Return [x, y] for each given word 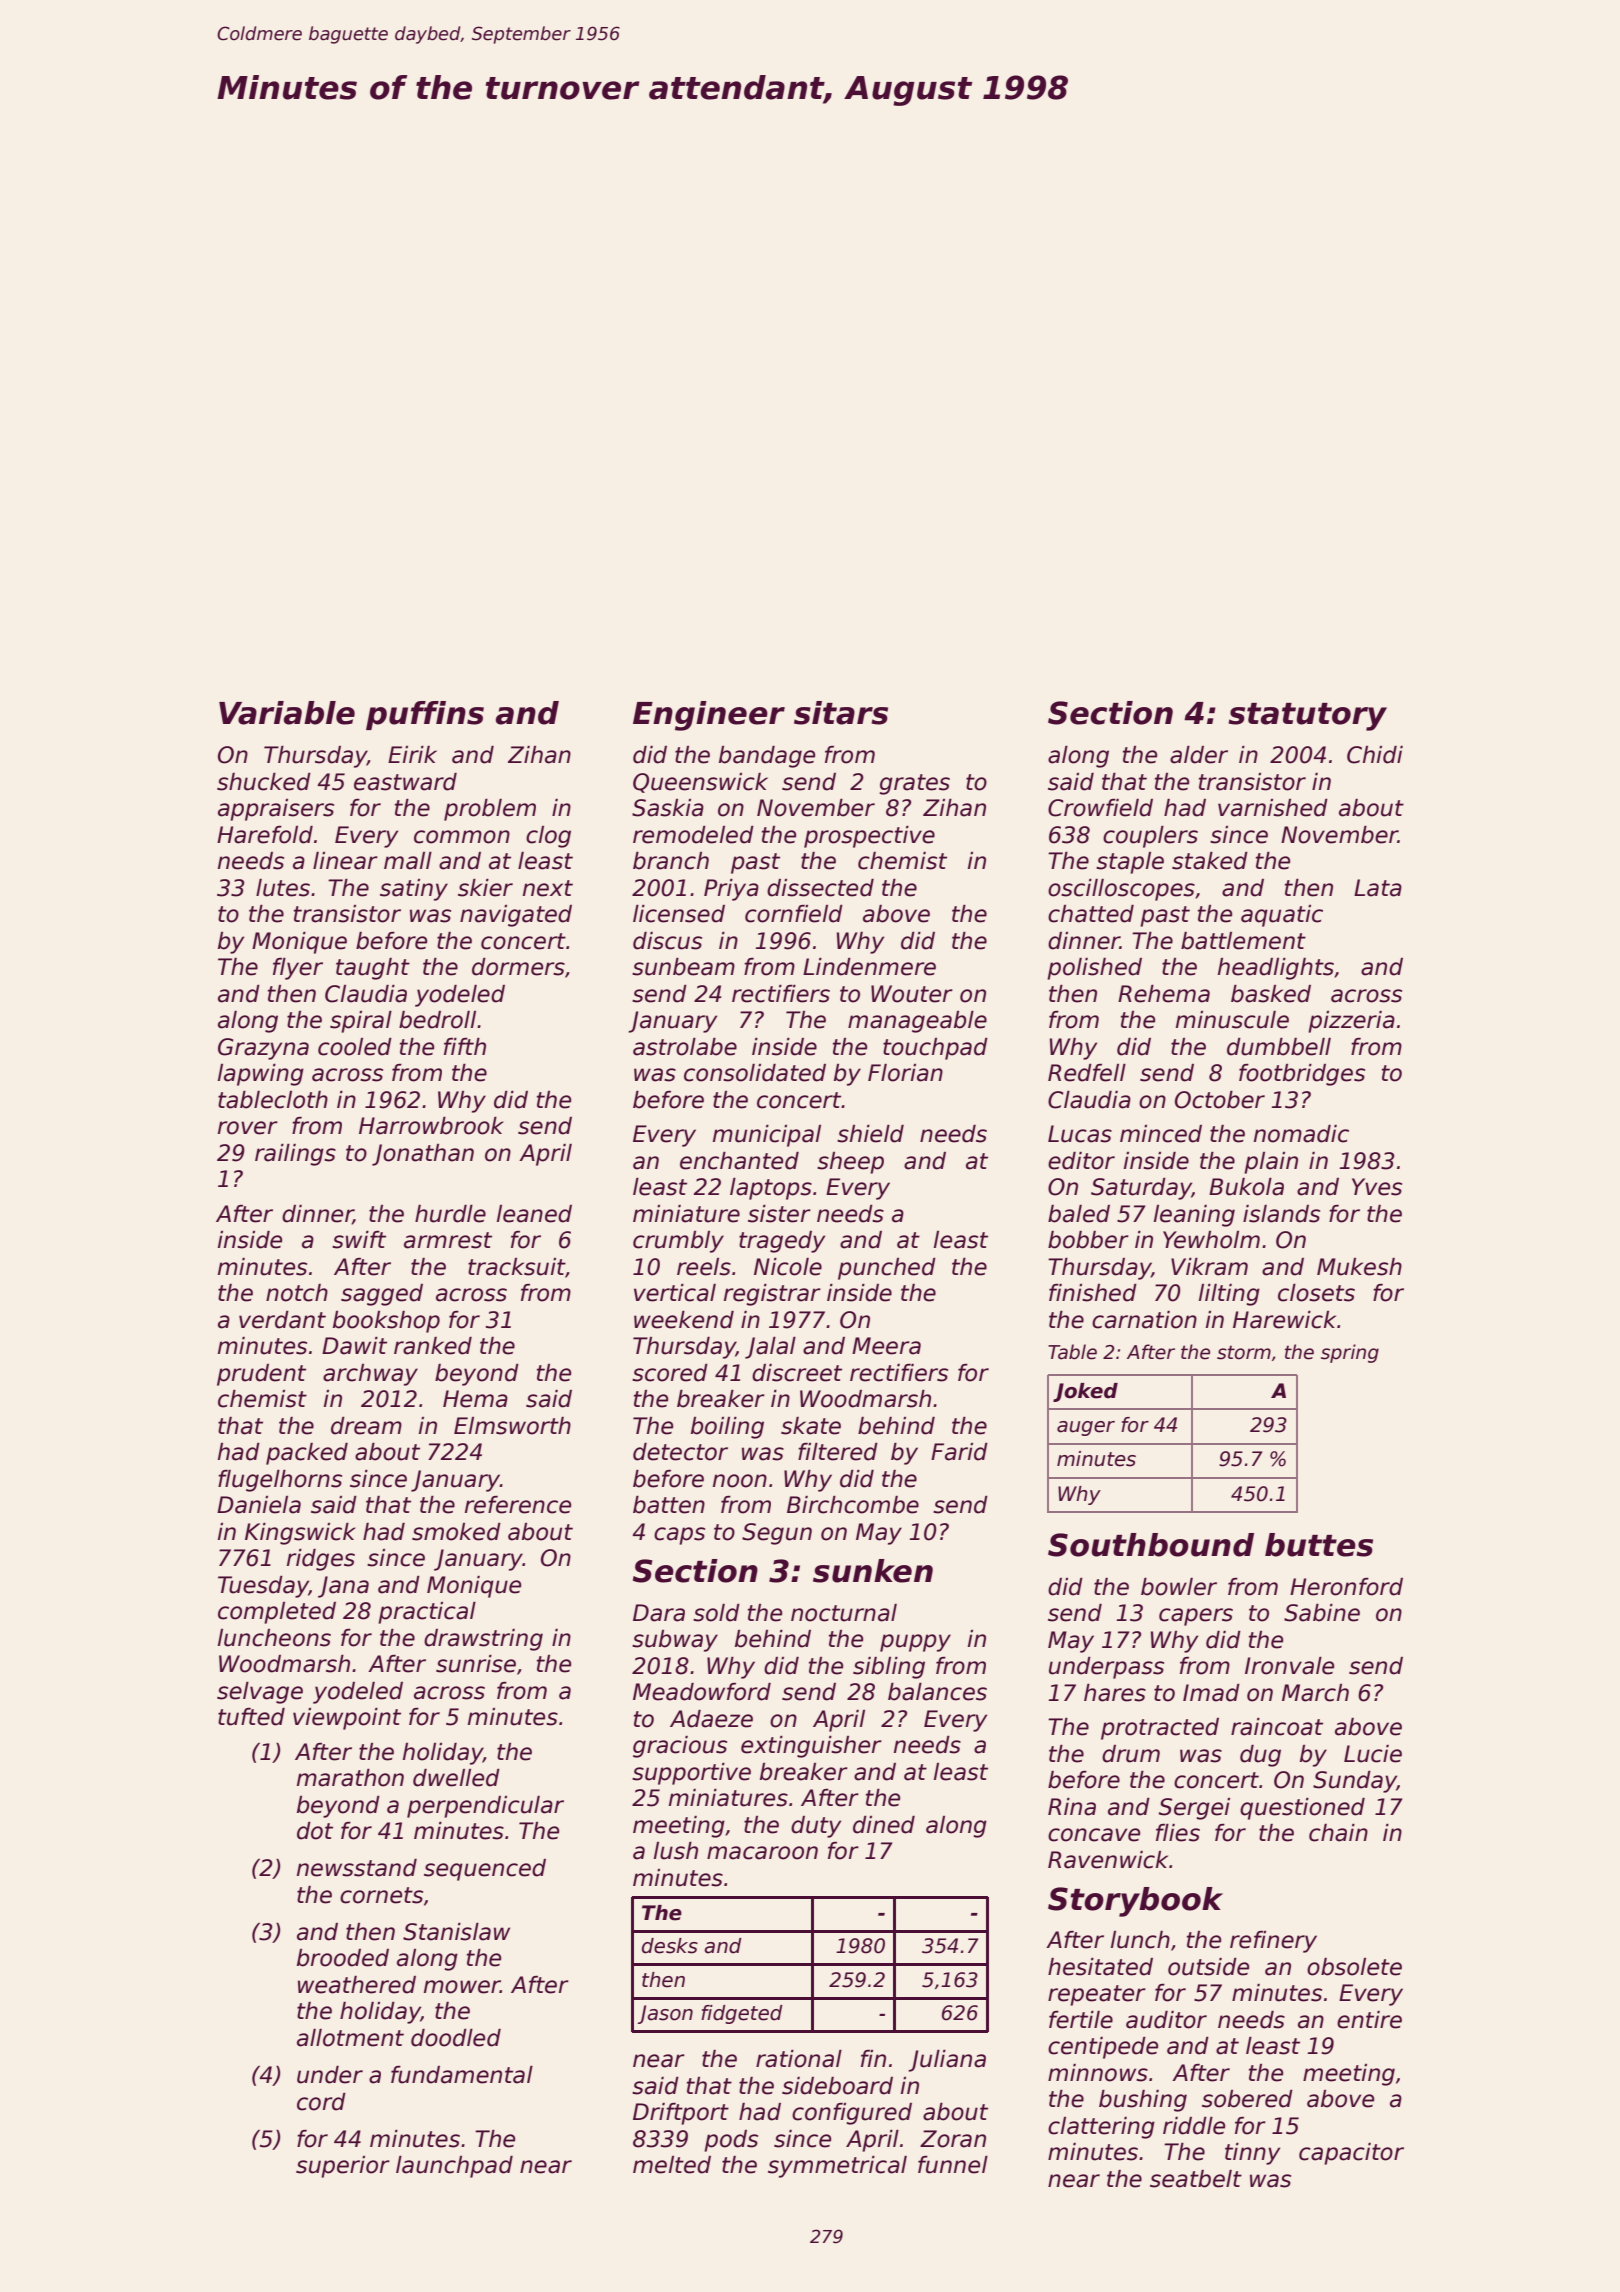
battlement [1243, 941]
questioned [1302, 1809]
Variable [287, 713]
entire [1369, 2020]
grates [914, 784]
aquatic [1282, 916]
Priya [731, 890]
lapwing [261, 1075]
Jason [665, 2014]
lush [676, 1851]
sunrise [476, 1664]
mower [462, 1987]
